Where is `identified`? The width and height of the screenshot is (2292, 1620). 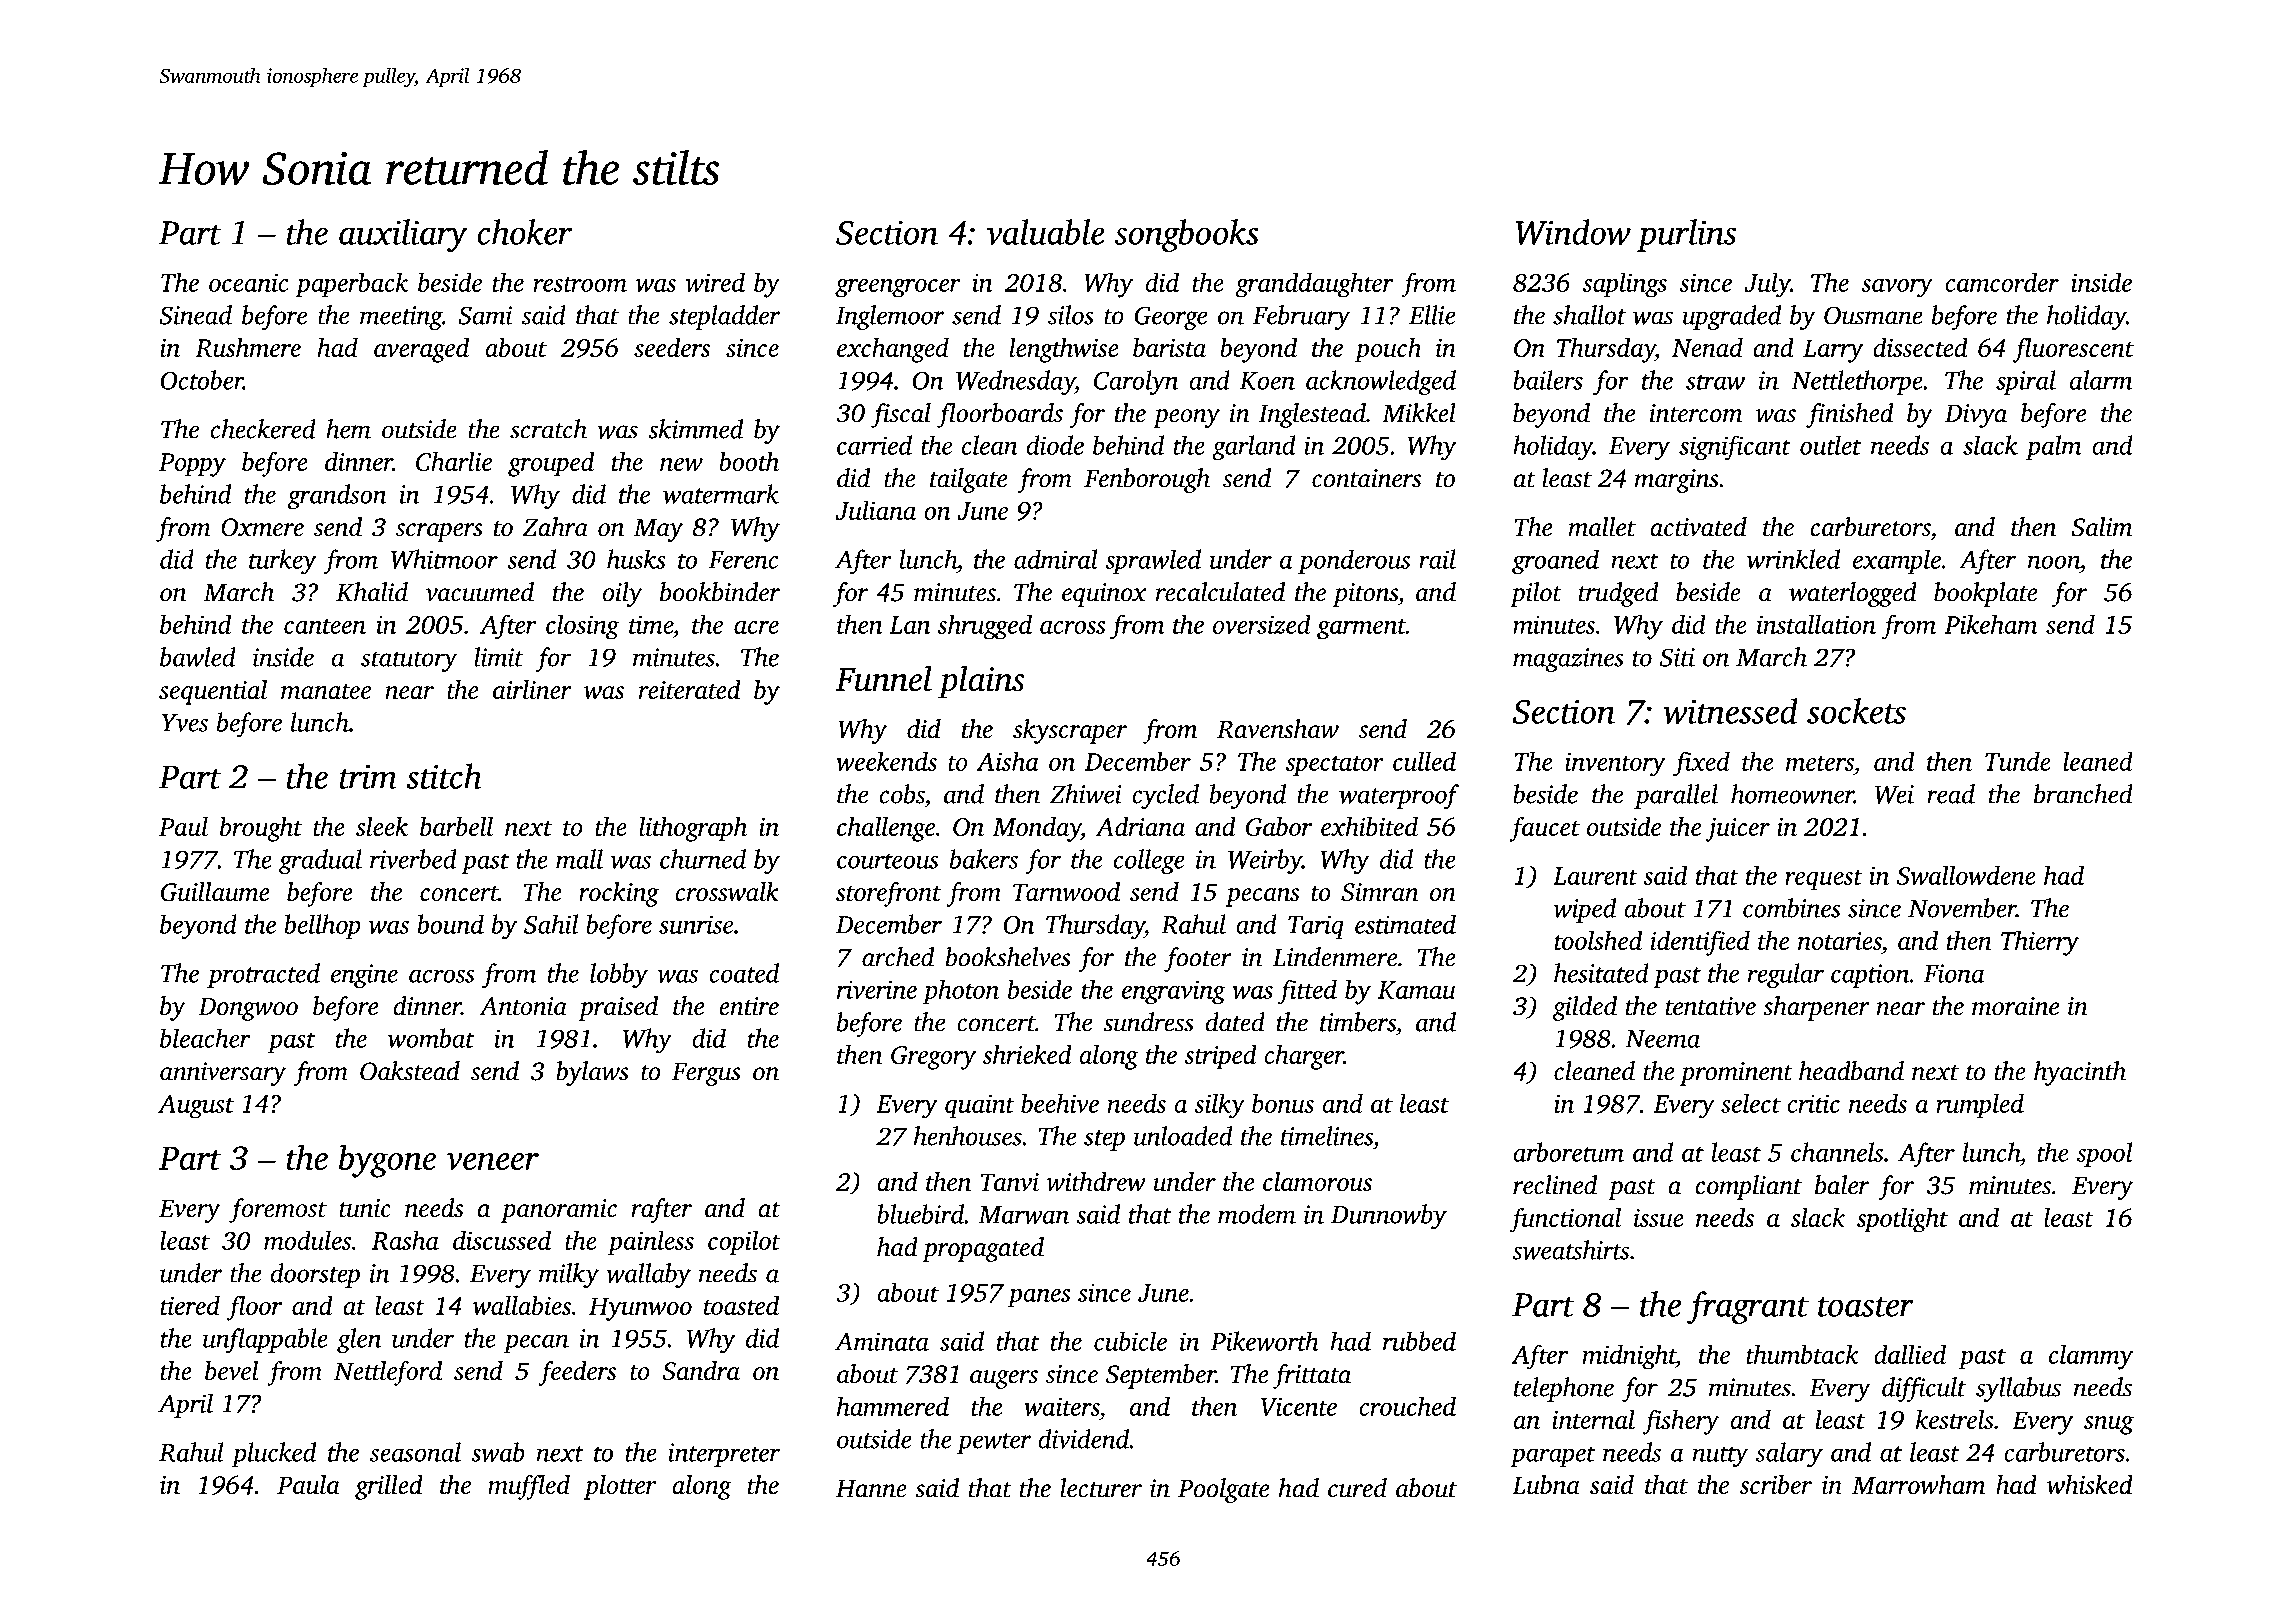
identified is located at coordinates (1700, 943).
